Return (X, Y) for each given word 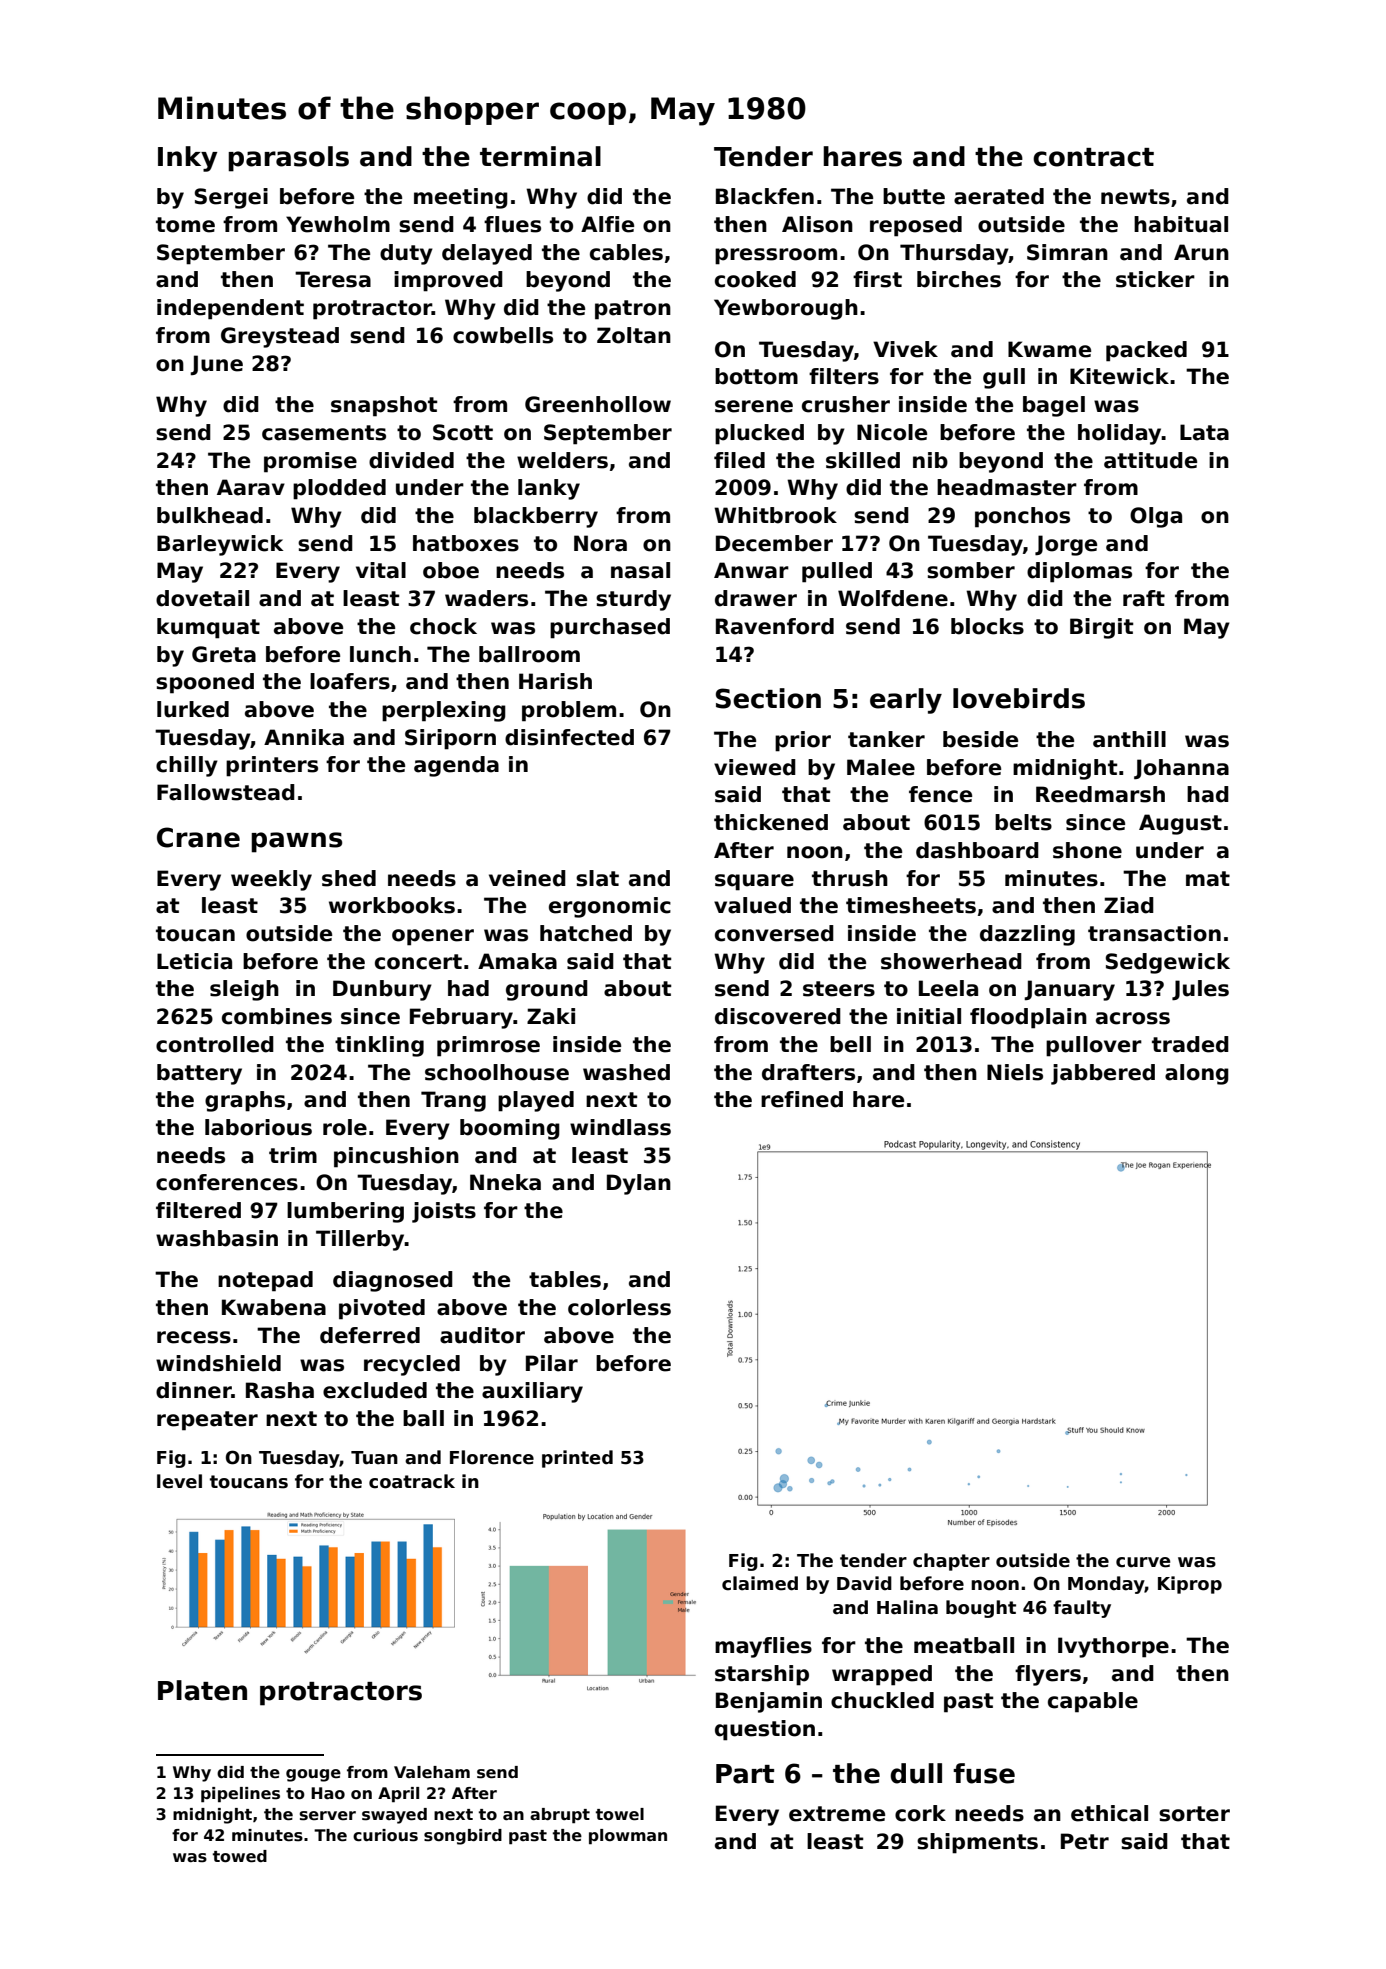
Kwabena (274, 1307)
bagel (1054, 406)
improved (448, 281)
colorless (619, 1307)
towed (240, 1856)
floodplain (1028, 1018)
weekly (271, 880)
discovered (778, 1016)
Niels (1015, 1072)
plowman (628, 1837)
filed (739, 460)
